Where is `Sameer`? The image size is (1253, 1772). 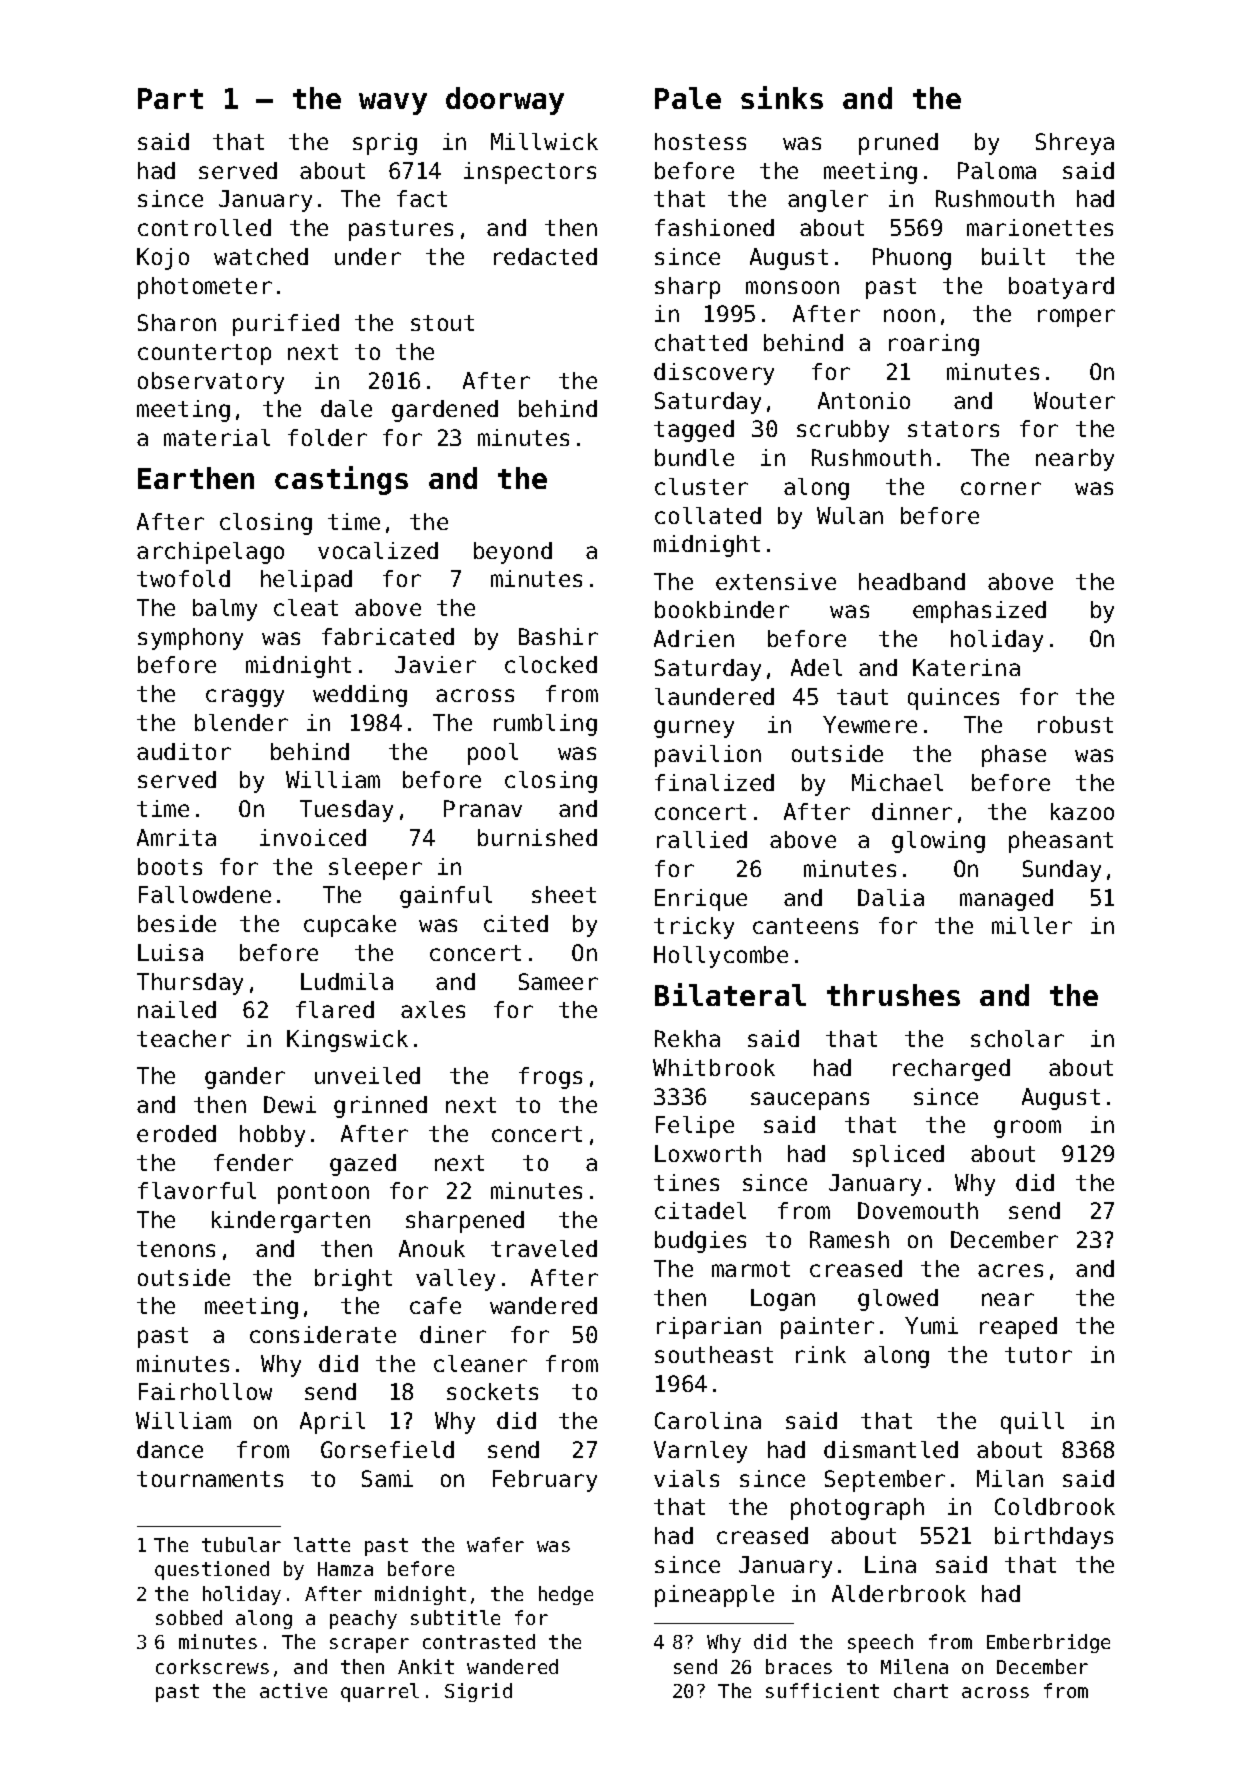 Sameer is located at coordinates (558, 981).
